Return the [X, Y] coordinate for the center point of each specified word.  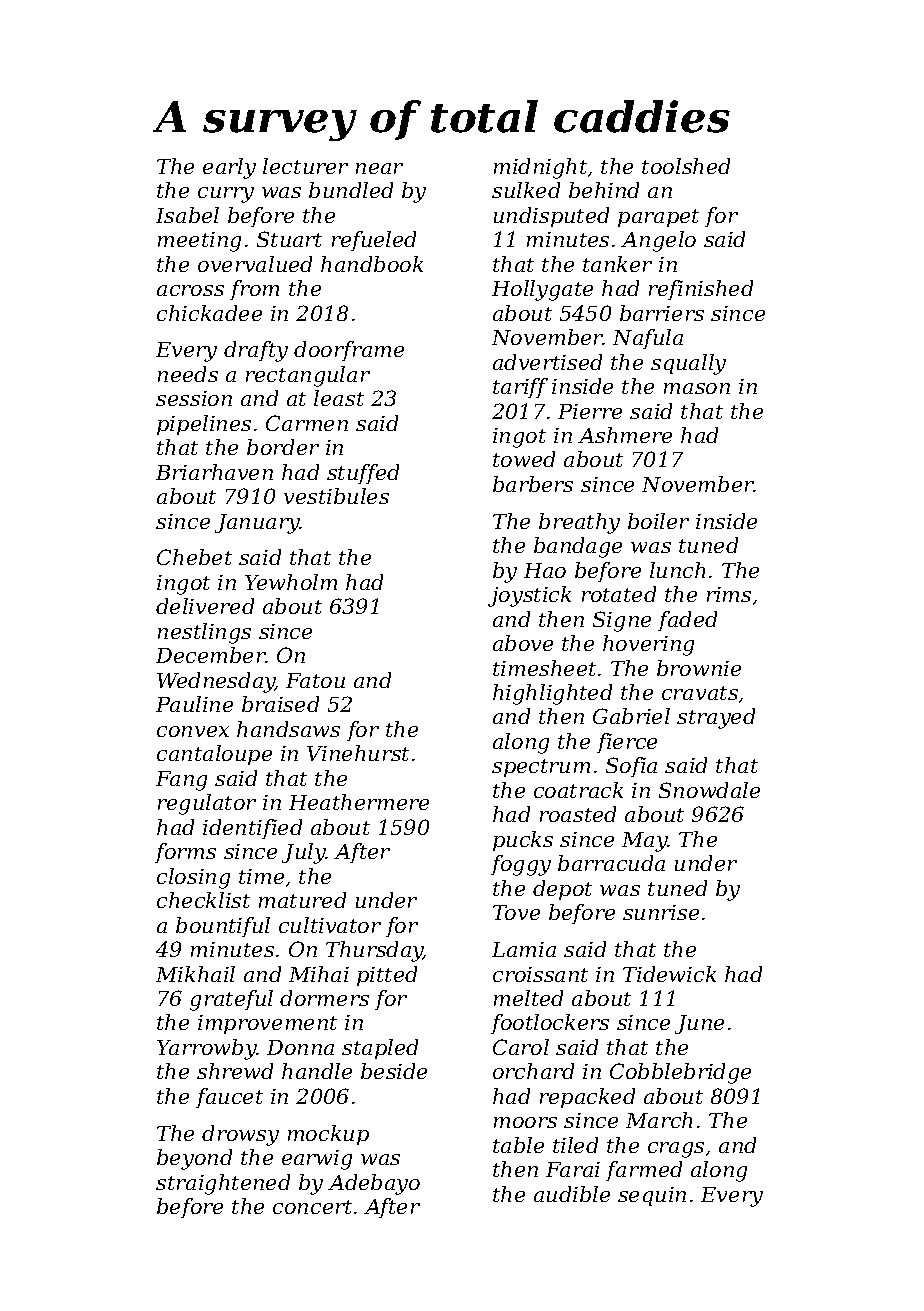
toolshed [686, 166]
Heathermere [359, 802]
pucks [523, 841]
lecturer [305, 166]
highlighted [552, 694]
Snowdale [709, 790]
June [699, 1024]
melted [528, 998]
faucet [229, 1098]
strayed [716, 718]
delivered [205, 606]
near [379, 168]
